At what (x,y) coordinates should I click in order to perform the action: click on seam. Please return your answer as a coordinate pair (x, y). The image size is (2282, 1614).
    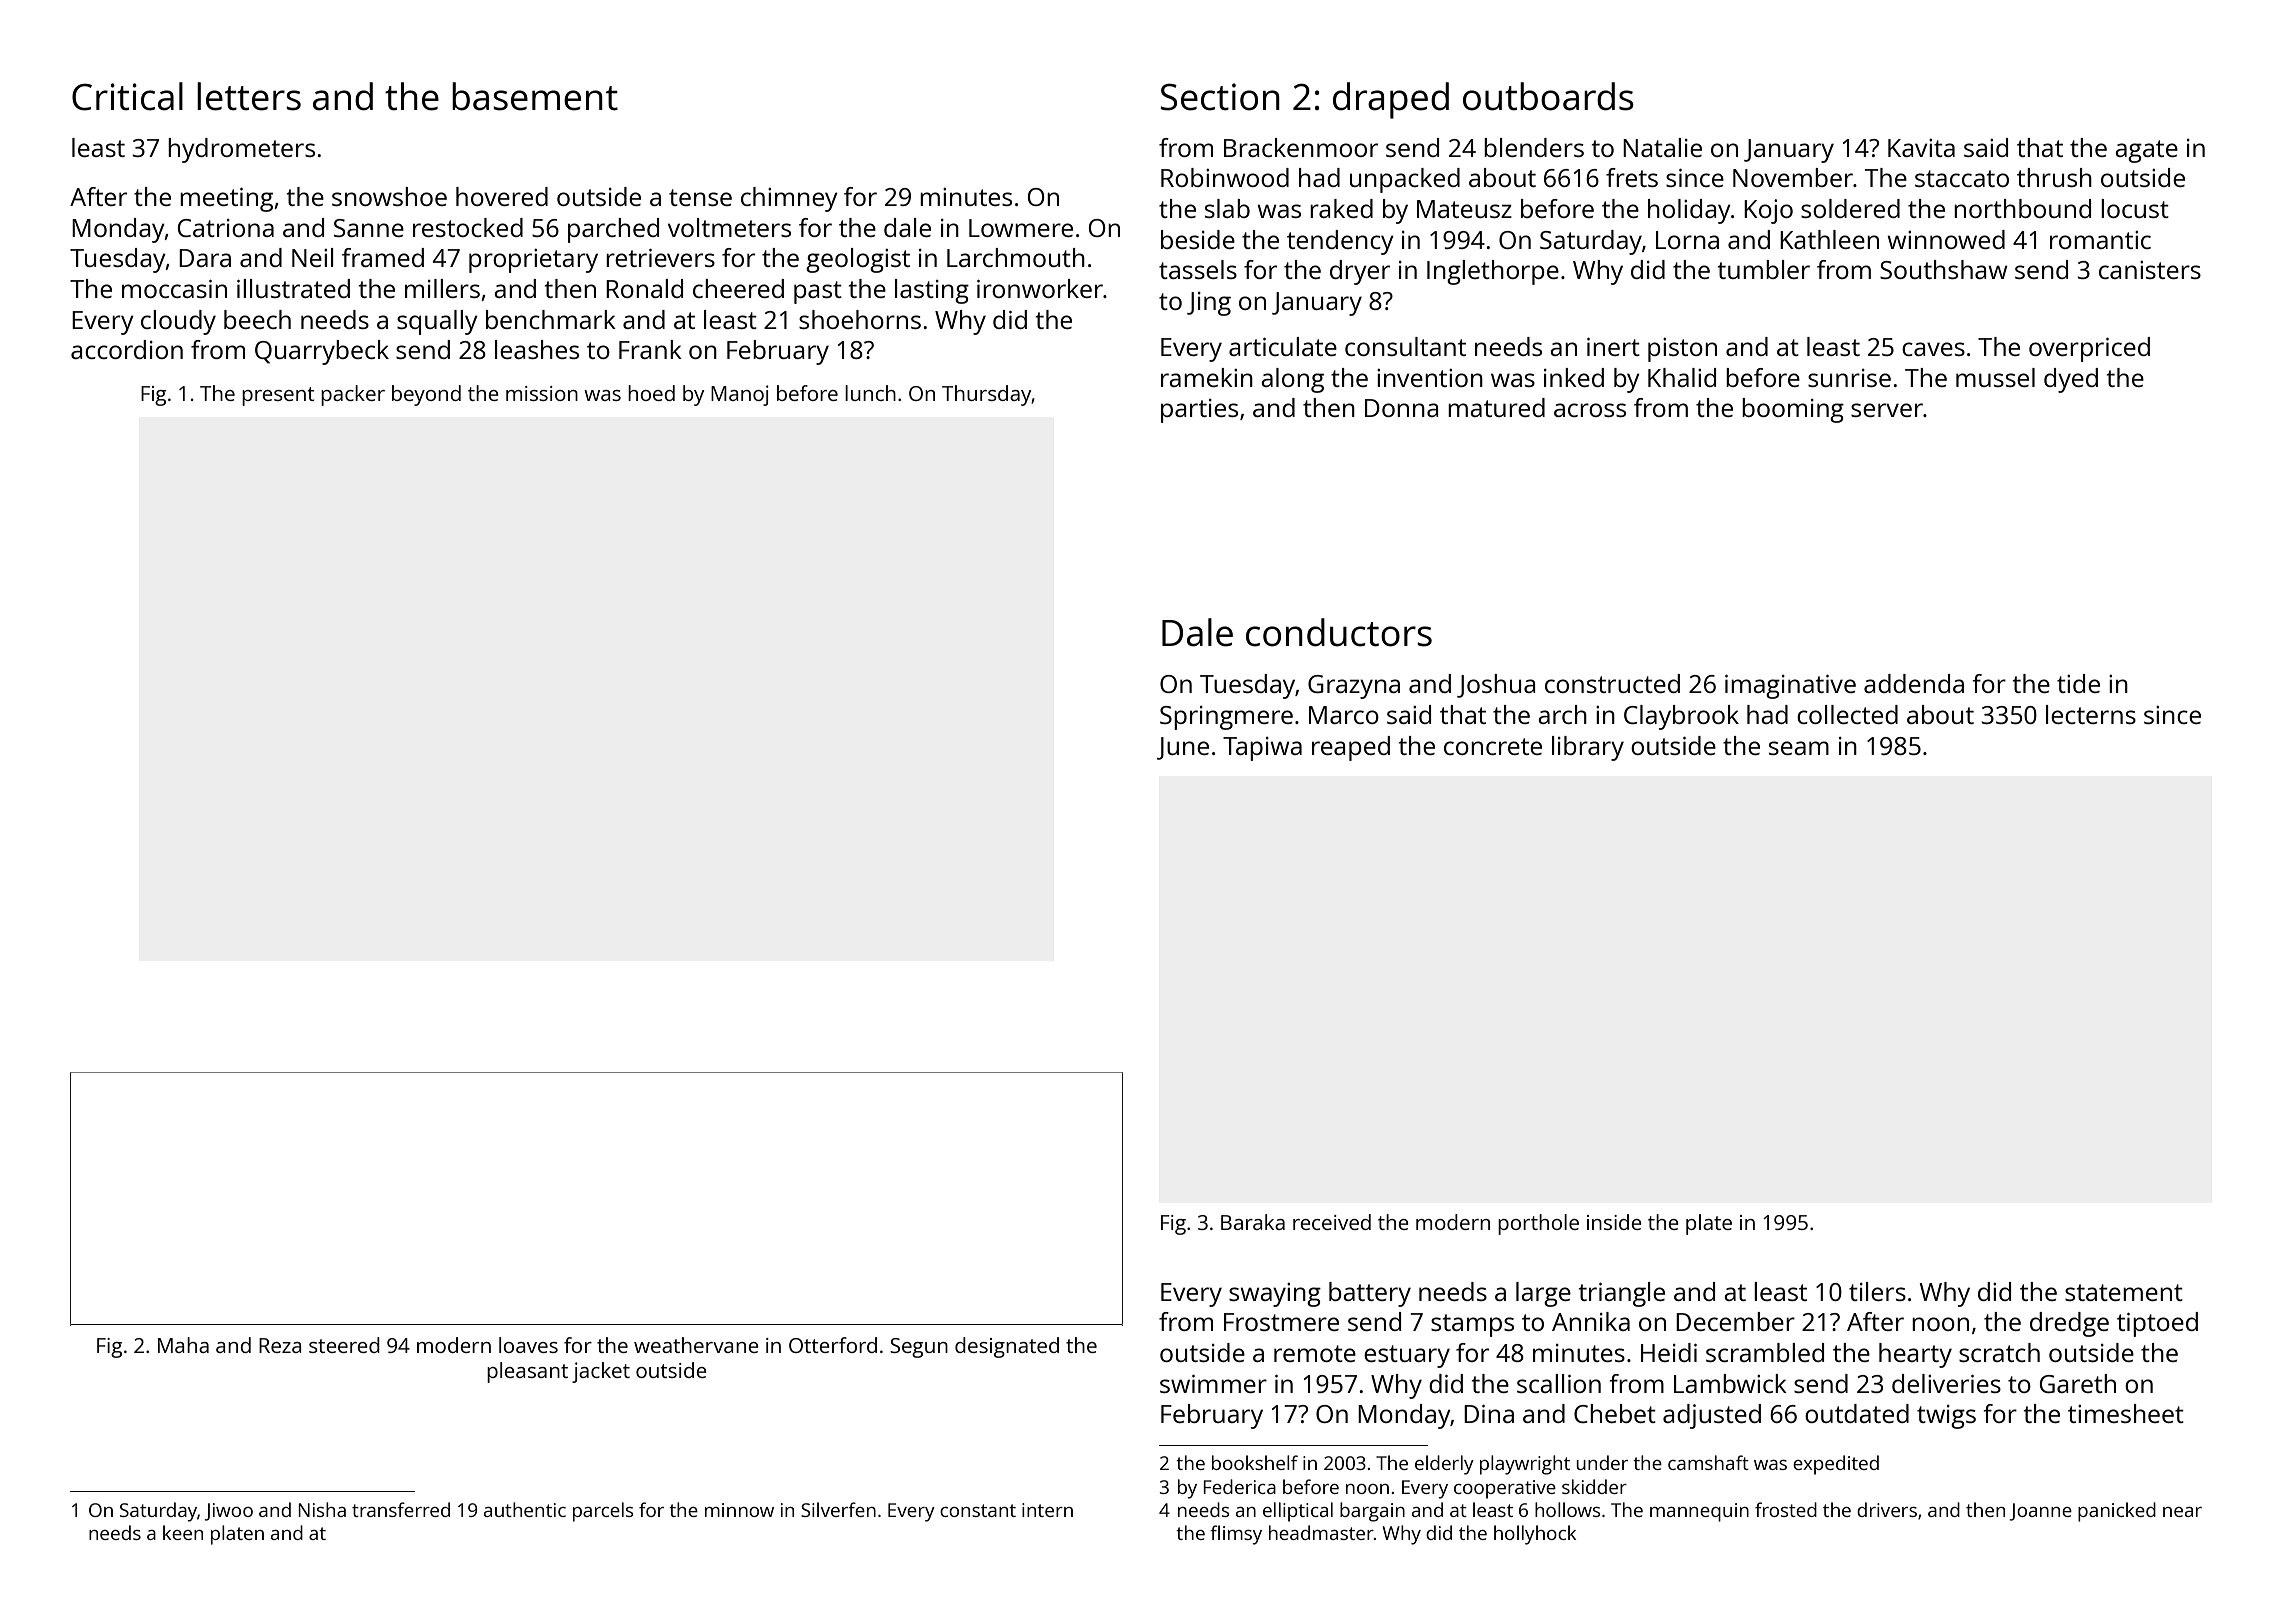
    Looking at the image, I should click on (1799, 748).
